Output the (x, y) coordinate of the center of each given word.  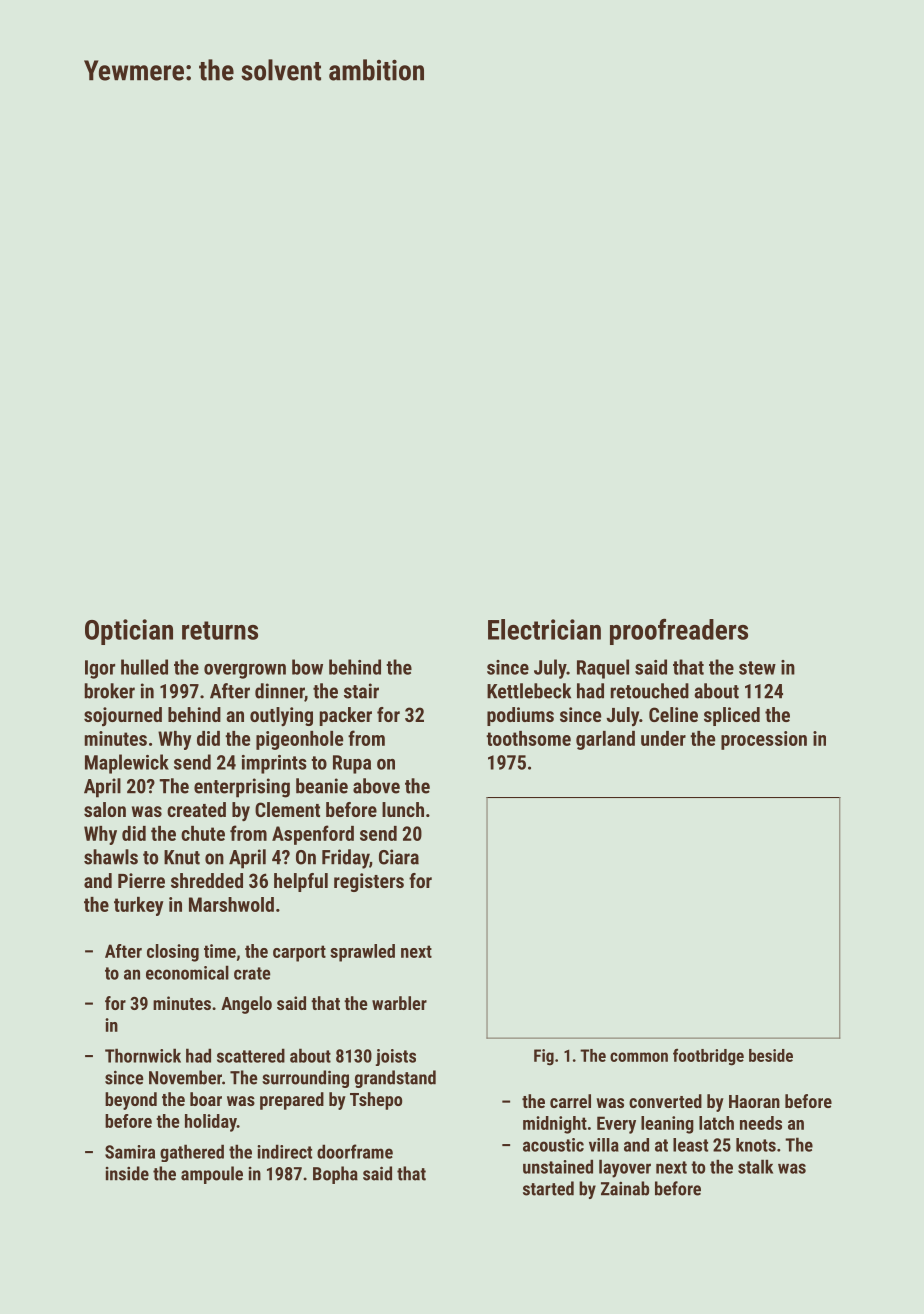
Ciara (399, 857)
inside (127, 1173)
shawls (111, 857)
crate (252, 973)
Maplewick (127, 764)
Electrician (544, 629)
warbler (399, 1003)
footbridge (708, 1057)
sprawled (362, 953)
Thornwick (143, 1055)
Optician (129, 632)
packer (346, 716)
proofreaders (679, 631)
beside (771, 1055)
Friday (345, 859)
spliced (732, 716)
